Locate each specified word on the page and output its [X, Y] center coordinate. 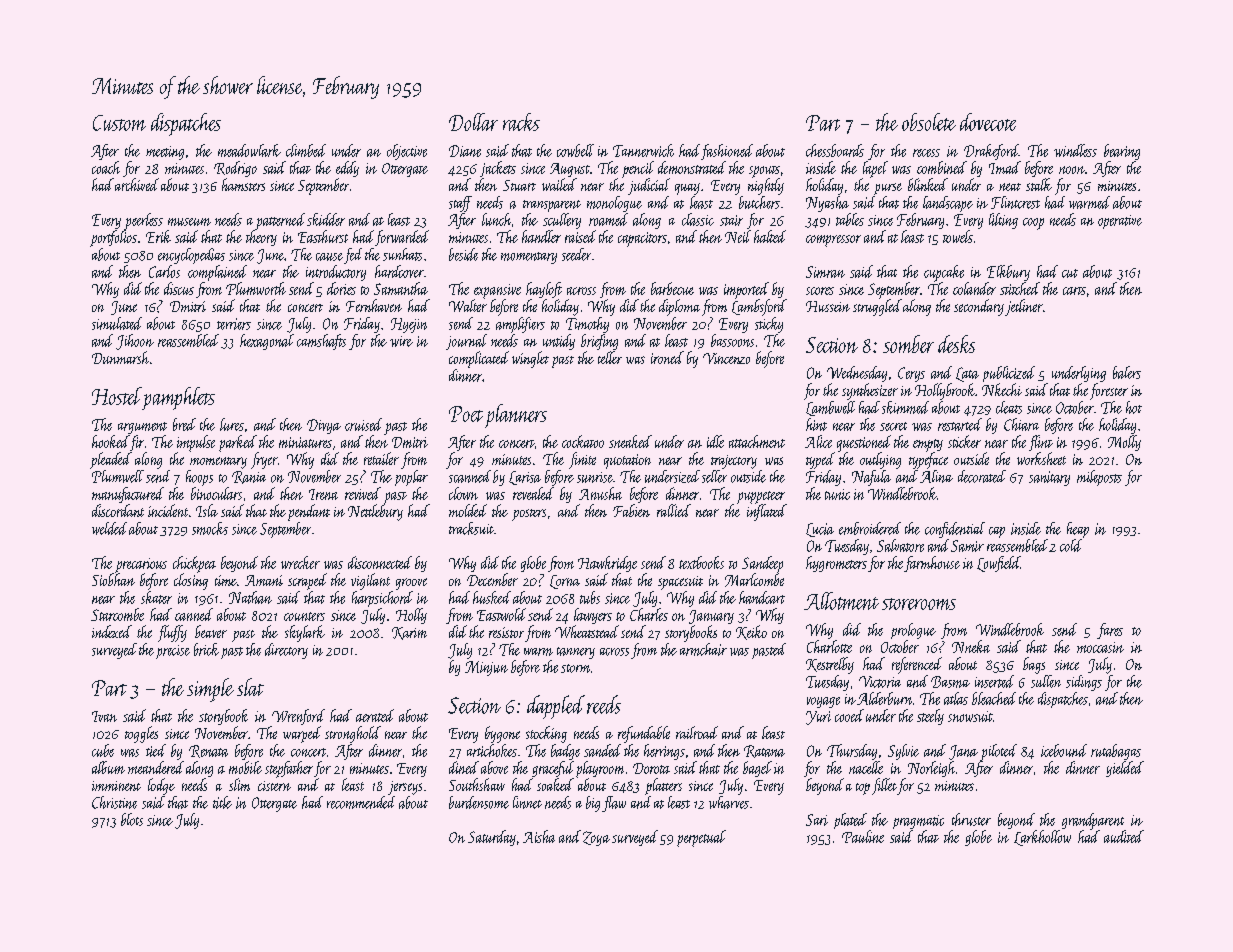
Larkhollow [1042, 838]
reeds [604, 704]
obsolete [929, 122]
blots [132, 819]
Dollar [473, 122]
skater [156, 597]
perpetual [701, 838]
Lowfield [998, 564]
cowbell [575, 150]
